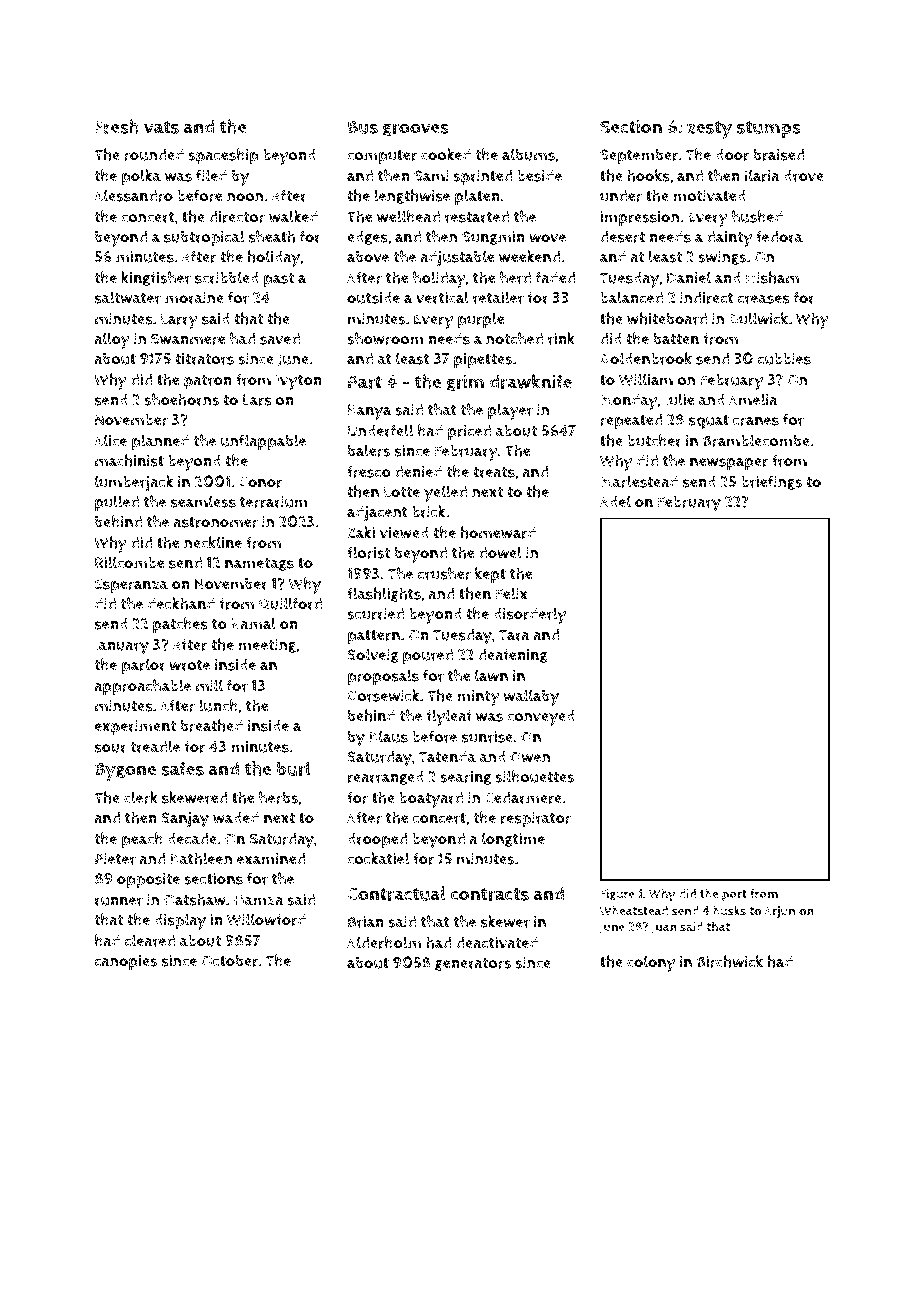  What do you see at coordinates (477, 197) in the document?
I see `platen` at bounding box center [477, 197].
